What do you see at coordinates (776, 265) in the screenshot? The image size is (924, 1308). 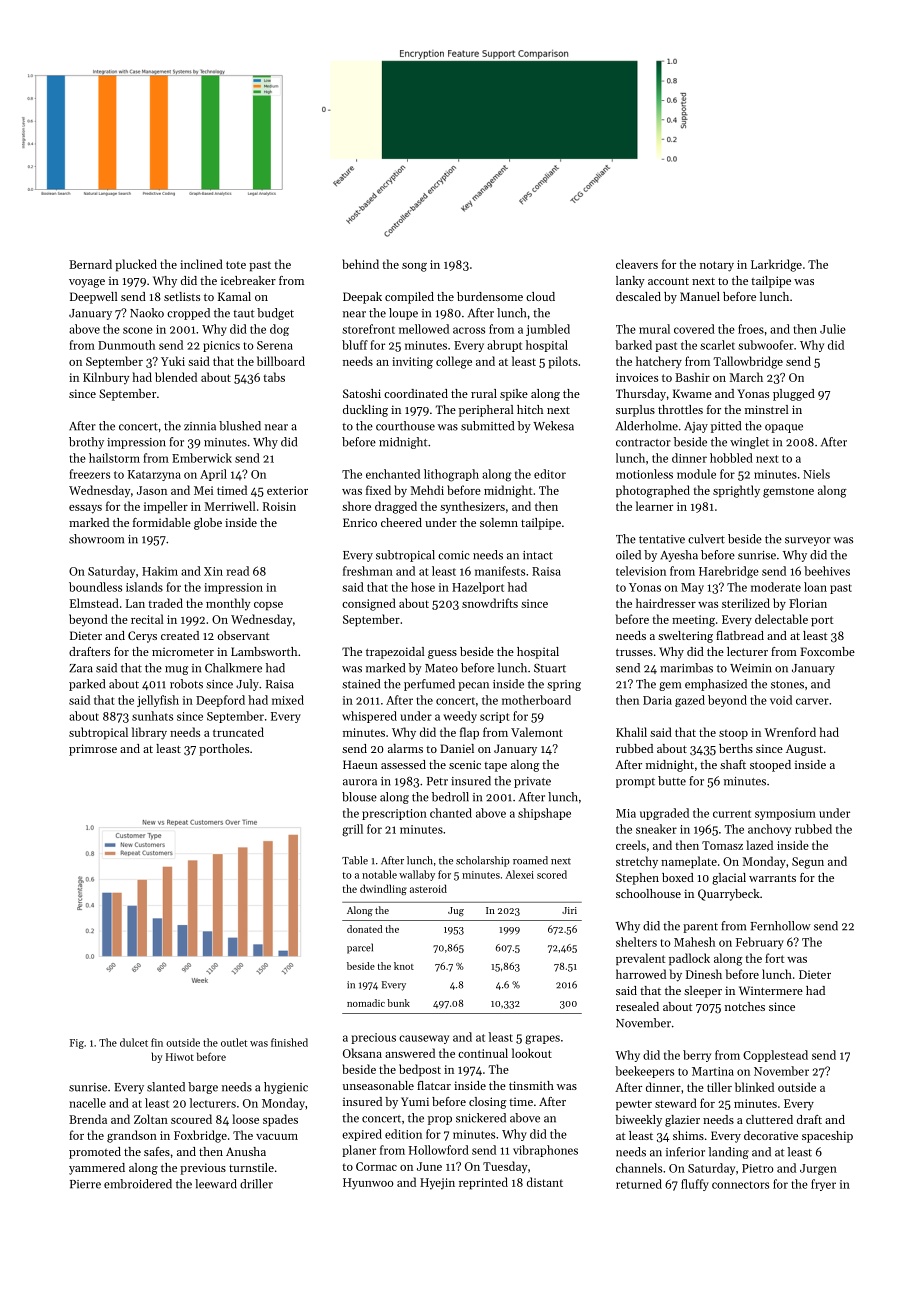 I see `Larkridge` at bounding box center [776, 265].
